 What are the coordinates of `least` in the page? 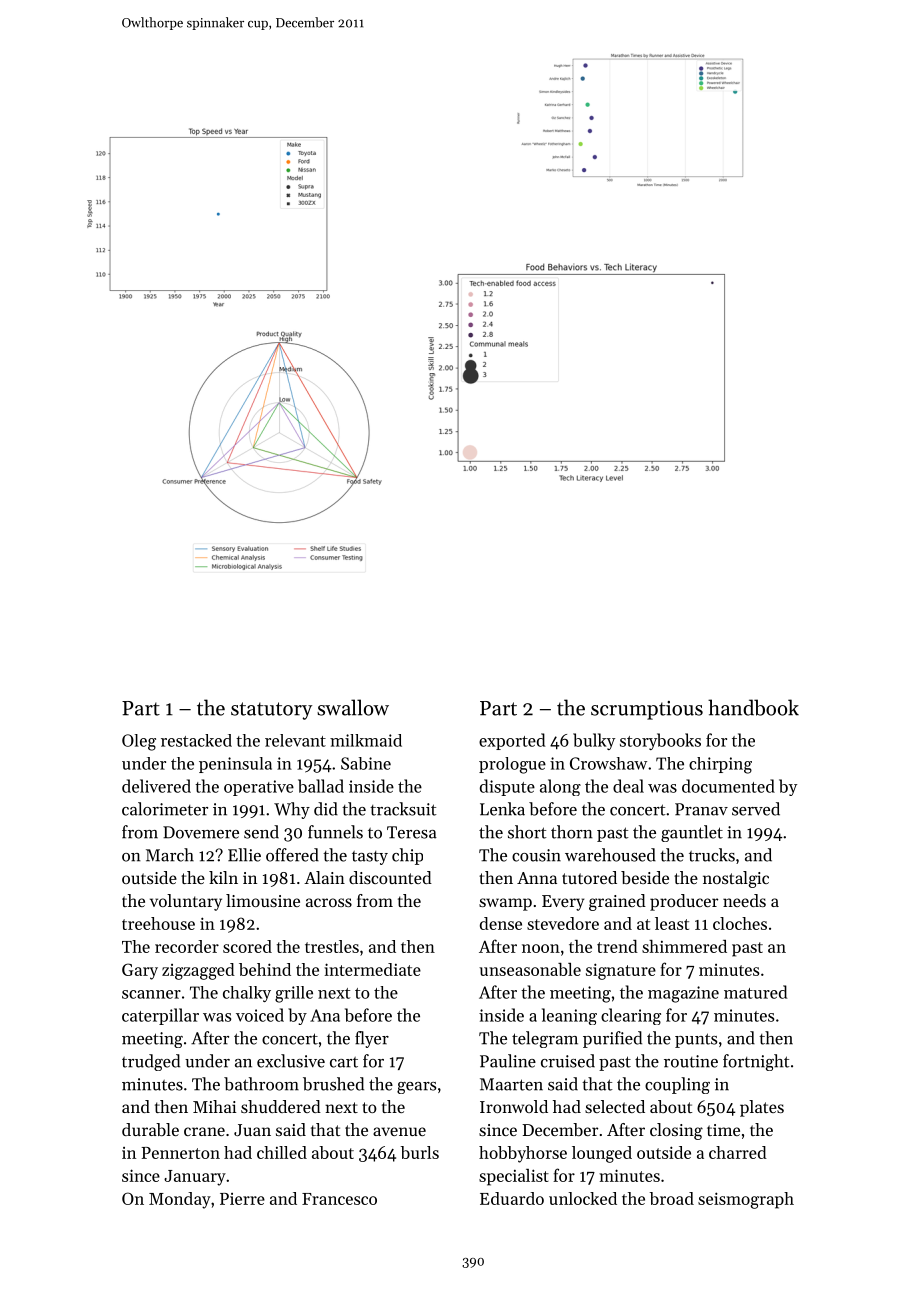 It's located at (672, 923).
